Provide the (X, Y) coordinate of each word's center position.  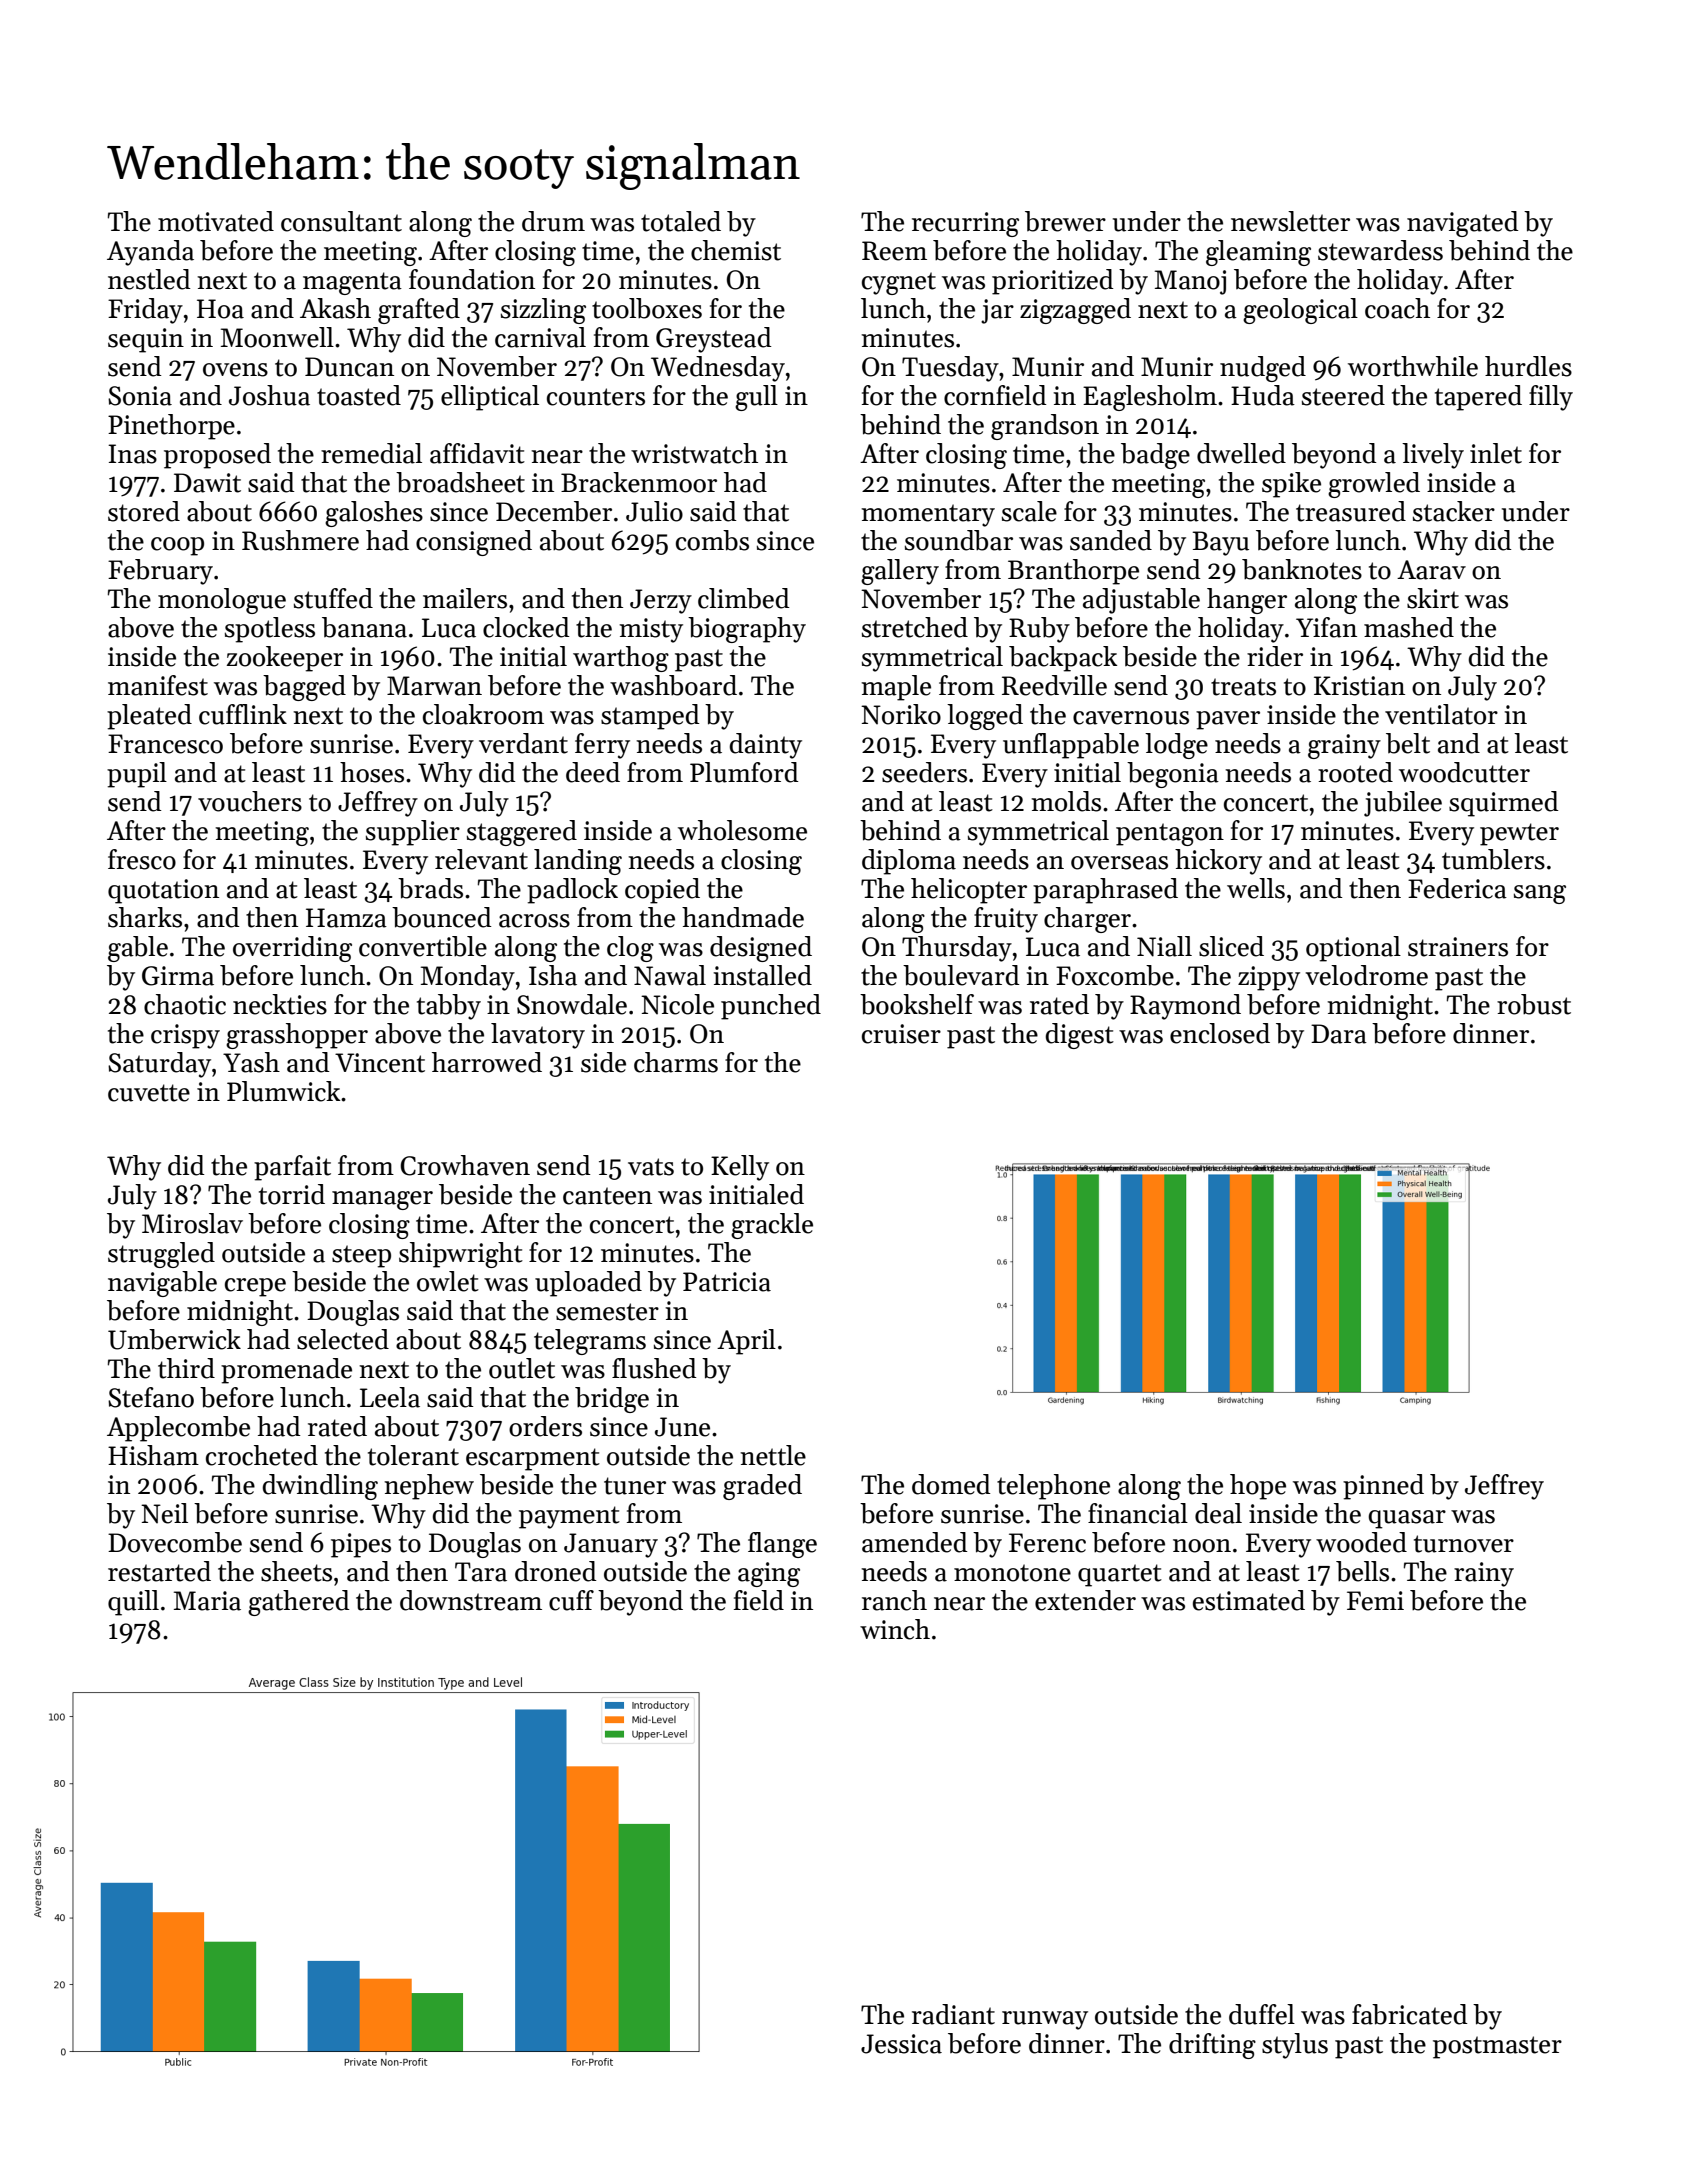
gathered (298, 1603)
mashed (1409, 627)
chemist (736, 250)
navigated (1462, 224)
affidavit (477, 453)
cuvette (149, 1093)
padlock (572, 891)
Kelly (740, 1168)
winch (895, 1629)
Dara (1339, 1034)
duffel (1262, 2014)
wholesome (742, 830)
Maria (207, 1601)
